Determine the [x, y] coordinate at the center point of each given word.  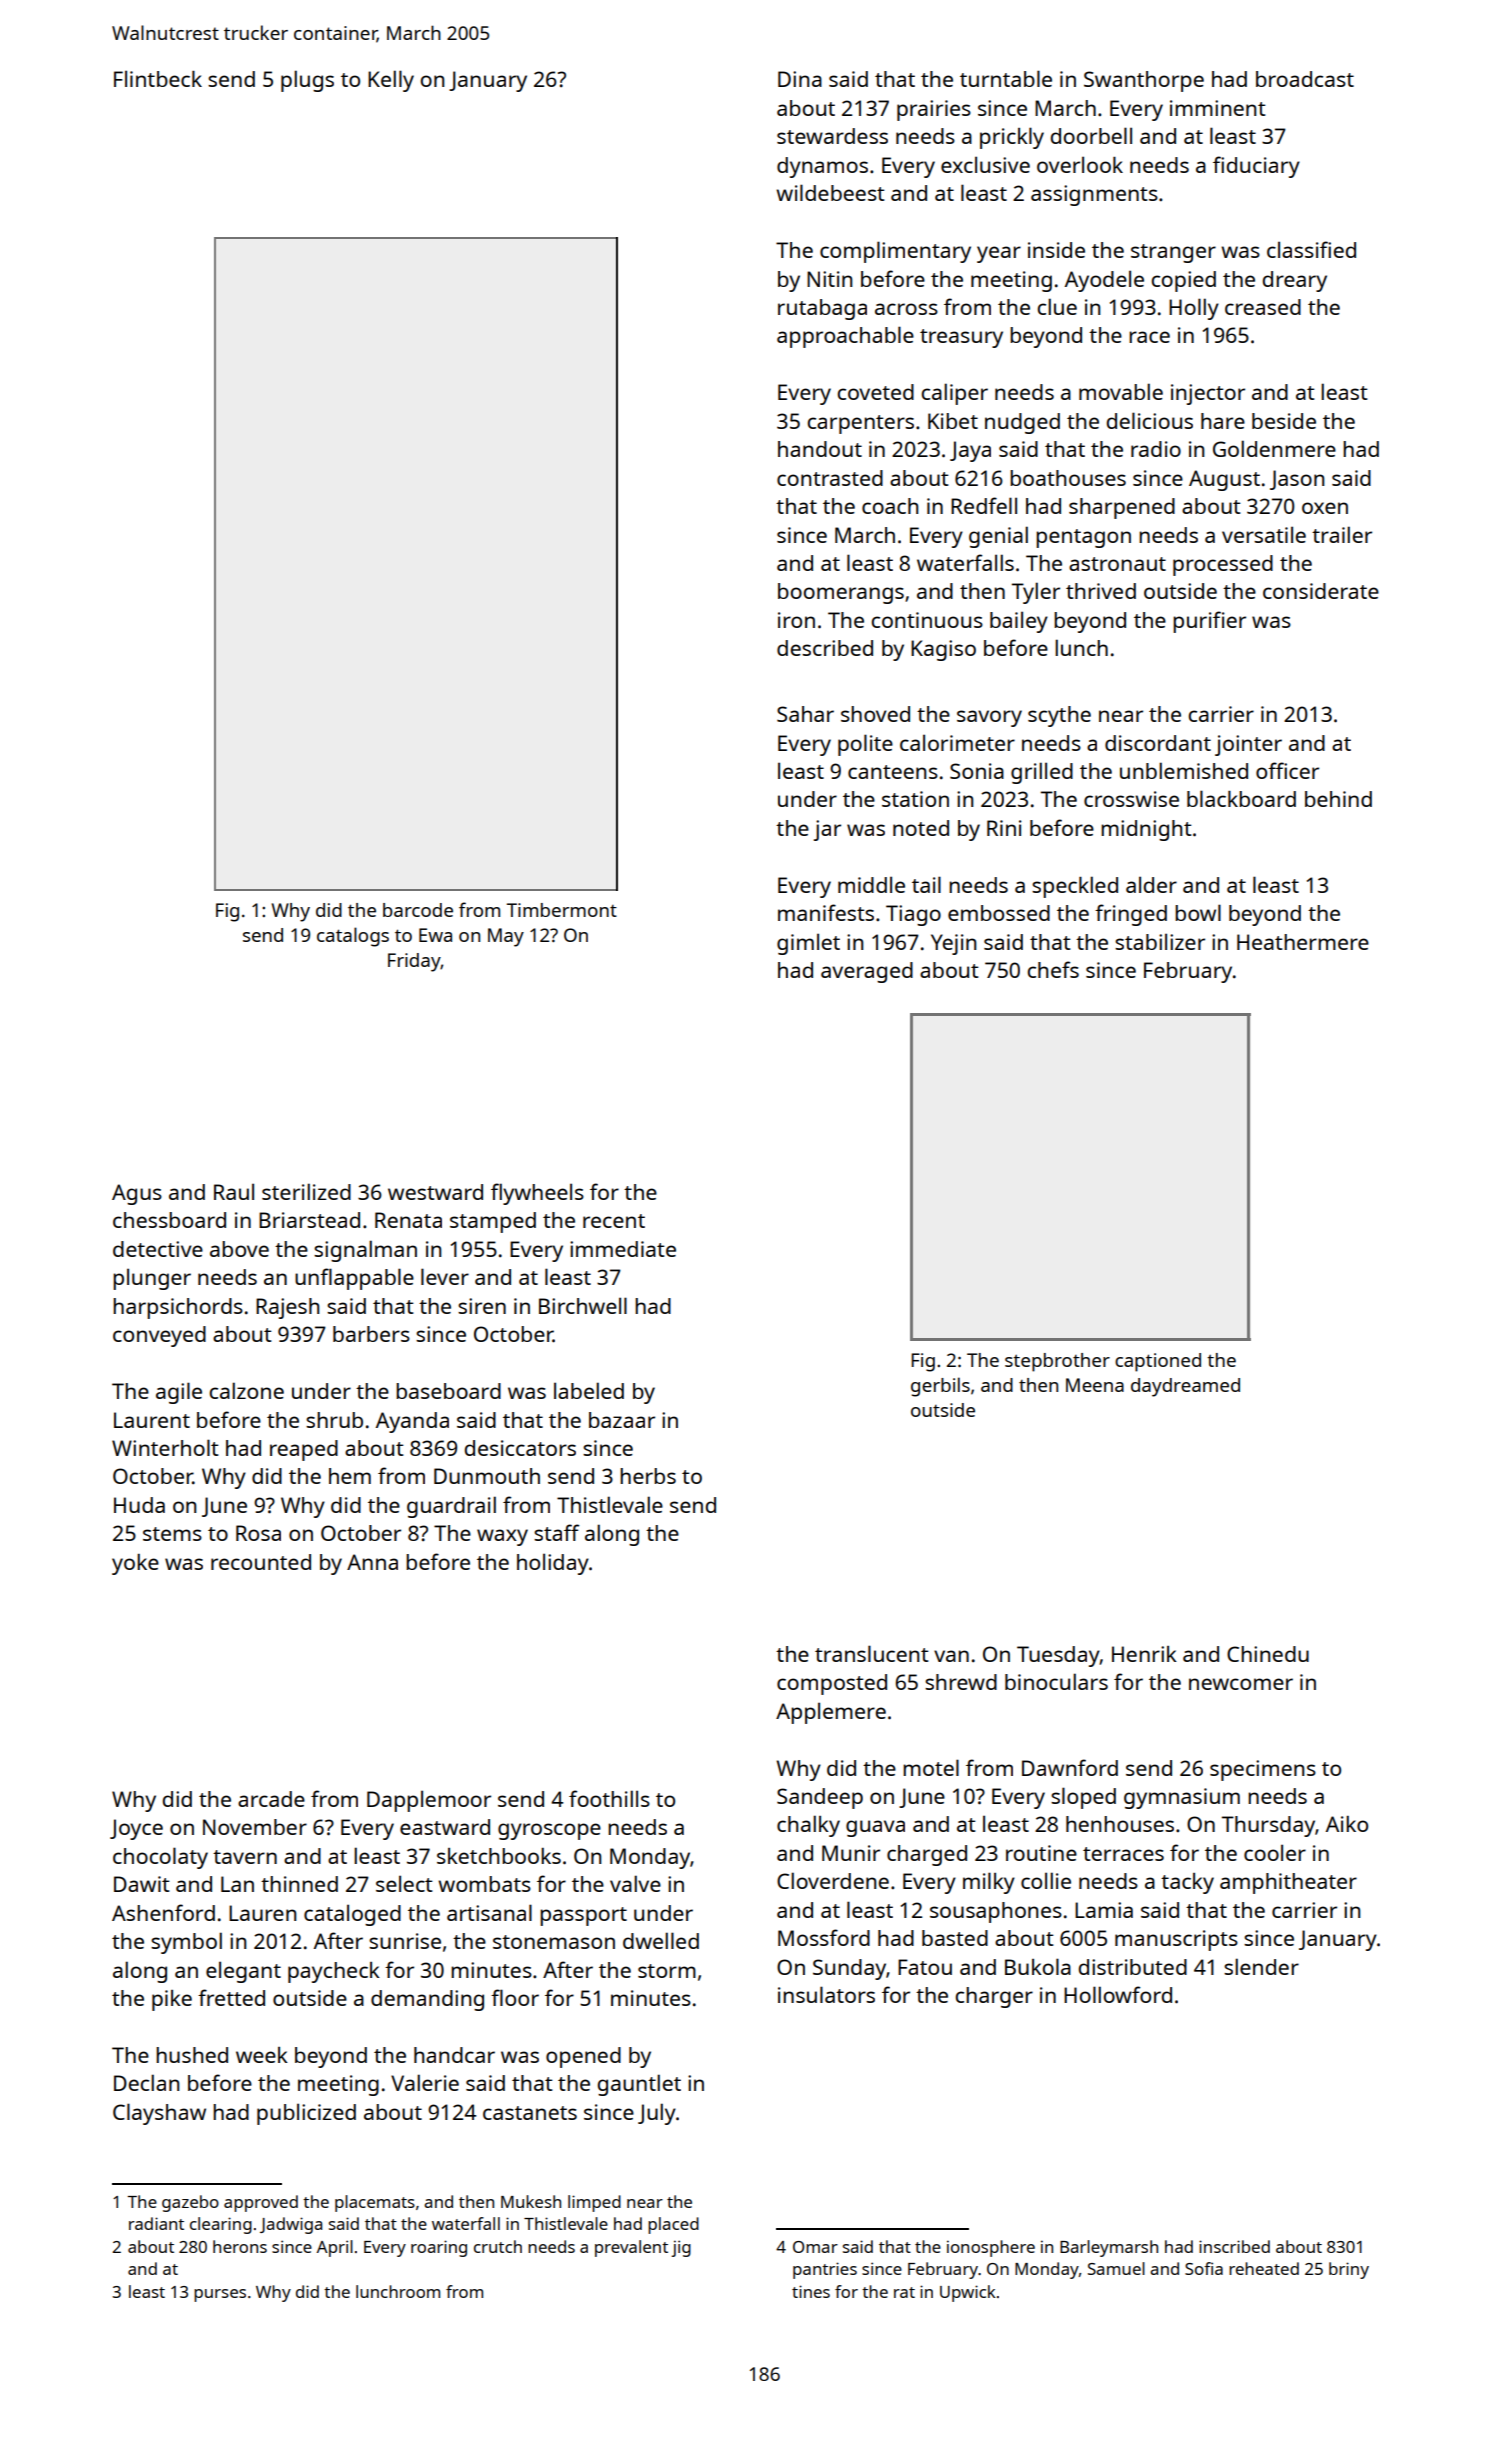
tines [811, 2291]
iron [796, 620]
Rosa [258, 1533]
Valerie [425, 2082]
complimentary [895, 252]
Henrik [1144, 1654]
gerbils [940, 1387]
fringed [1131, 915]
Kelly [391, 81]
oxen [1325, 508]
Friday [414, 962]
